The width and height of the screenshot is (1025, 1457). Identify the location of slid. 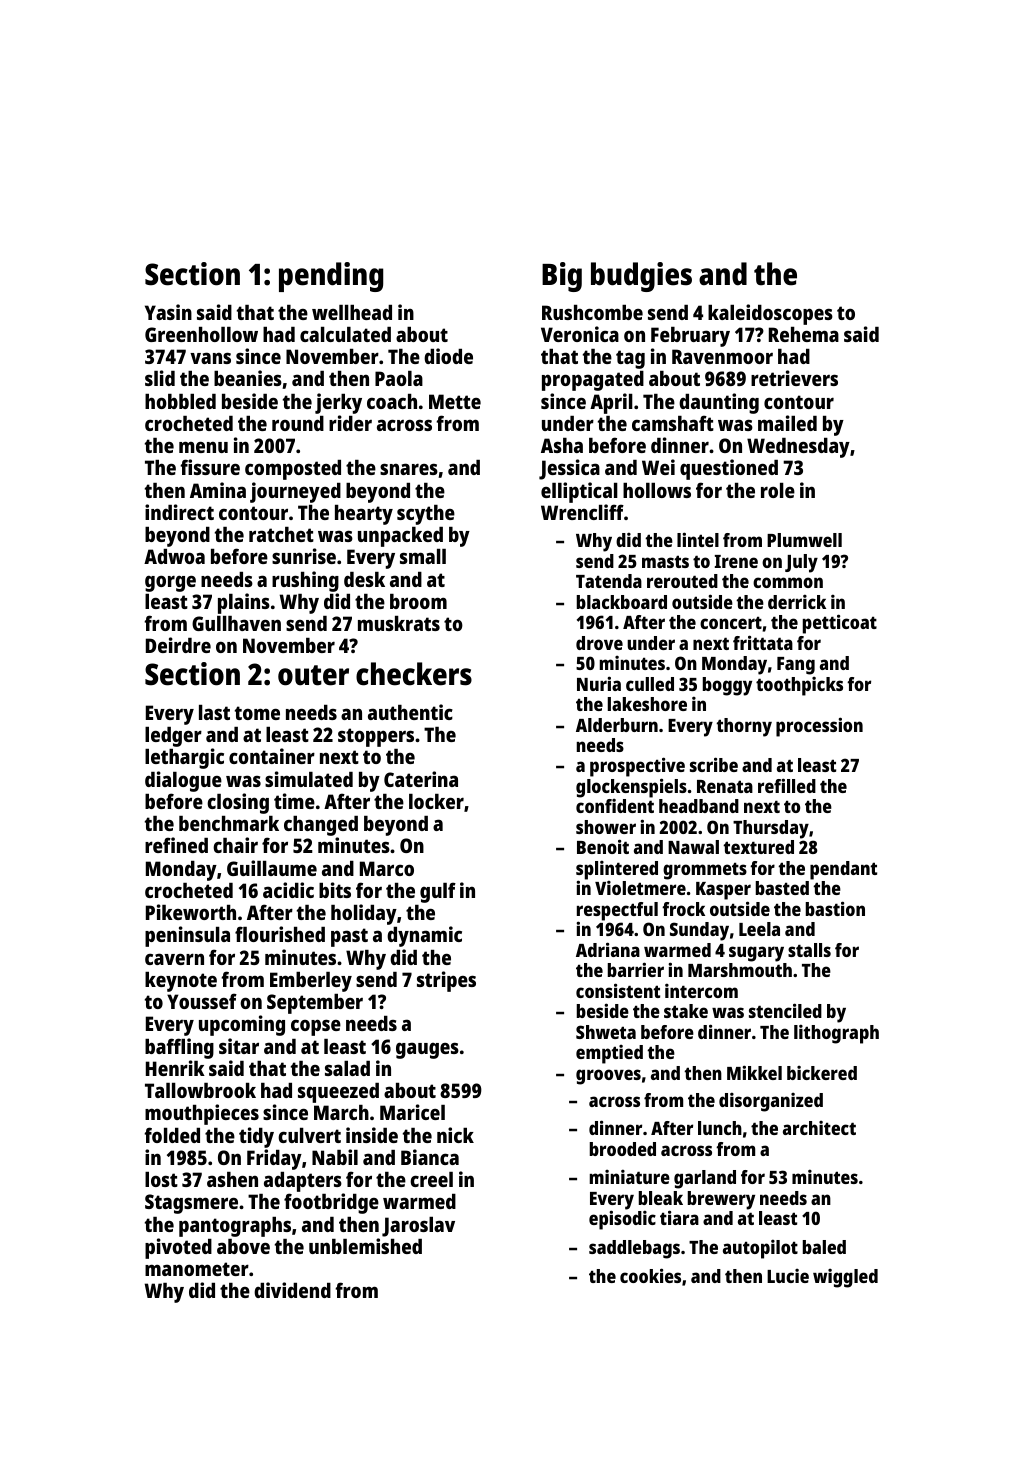
(160, 378).
